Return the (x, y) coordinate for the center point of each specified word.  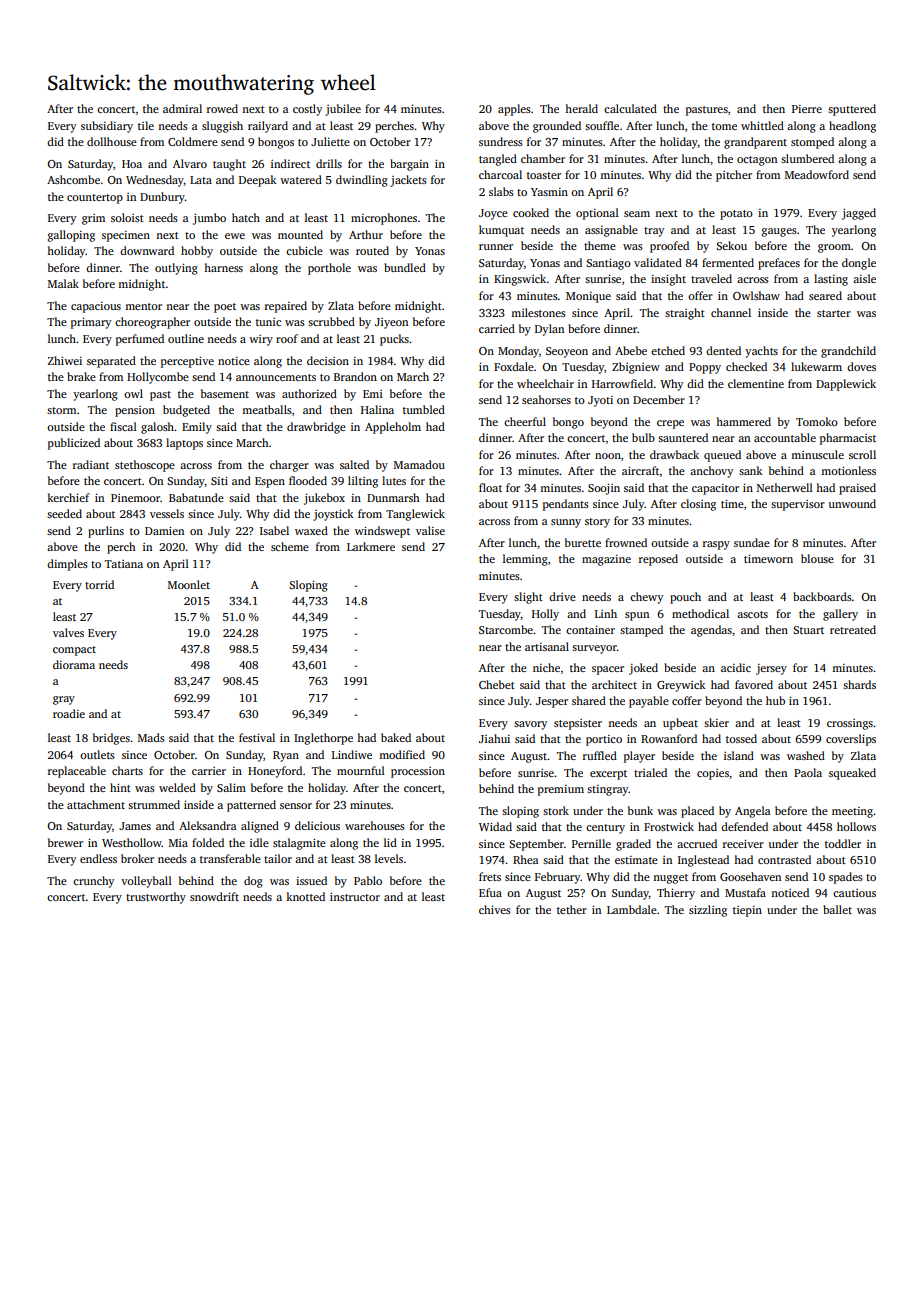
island (739, 755)
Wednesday (155, 181)
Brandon (355, 376)
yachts (761, 352)
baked (396, 737)
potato (736, 215)
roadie (69, 713)
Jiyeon (391, 323)
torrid (99, 584)
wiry (261, 340)
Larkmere (371, 546)
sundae (752, 542)
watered (301, 179)
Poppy (705, 368)
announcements (276, 377)
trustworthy (156, 898)
